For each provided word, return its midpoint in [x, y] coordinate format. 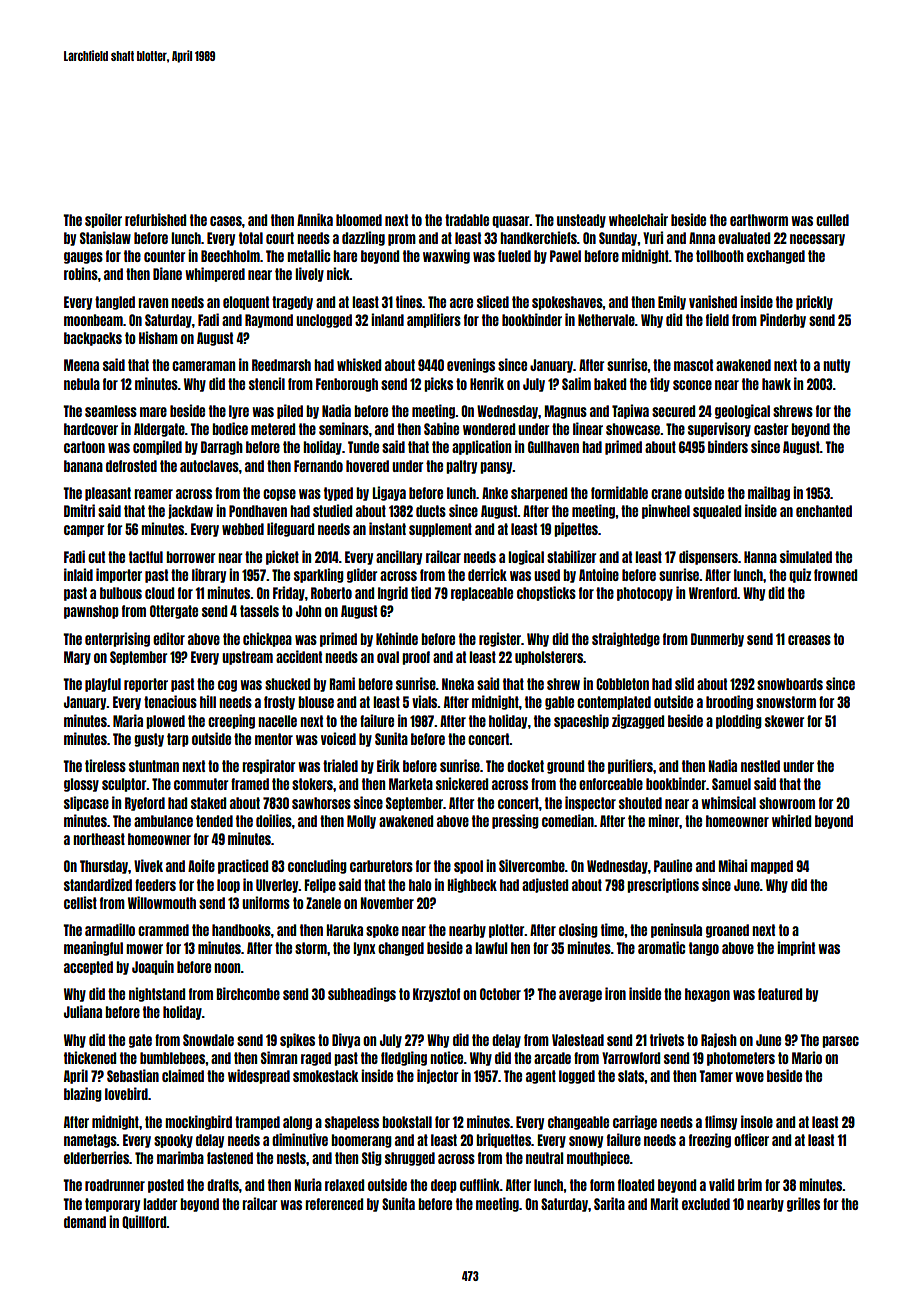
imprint [796, 948]
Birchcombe [248, 993]
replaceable [482, 594]
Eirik [388, 765]
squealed [717, 512]
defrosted [131, 466]
